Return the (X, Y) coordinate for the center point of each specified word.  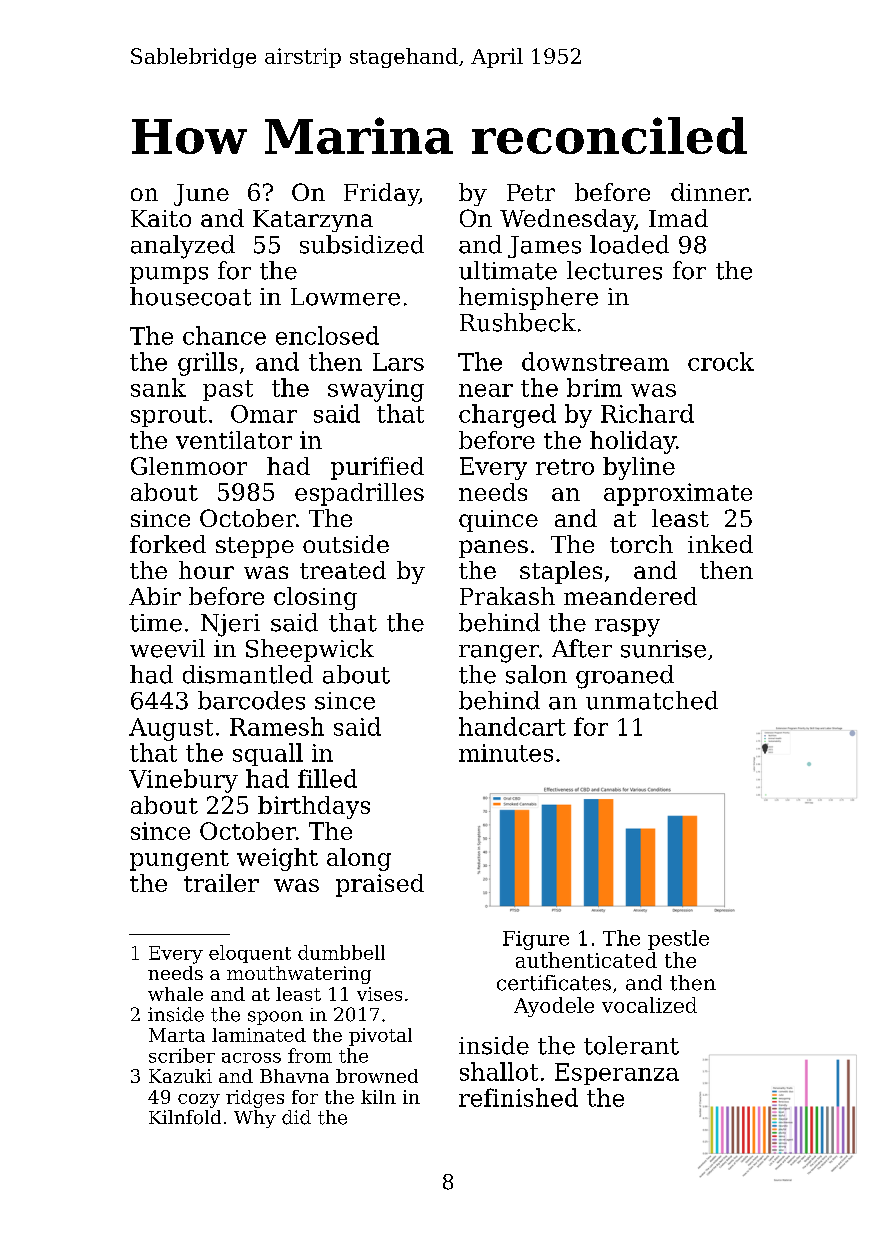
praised (380, 885)
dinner (710, 192)
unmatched (652, 700)
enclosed (327, 335)
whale (175, 994)
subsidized (362, 244)
